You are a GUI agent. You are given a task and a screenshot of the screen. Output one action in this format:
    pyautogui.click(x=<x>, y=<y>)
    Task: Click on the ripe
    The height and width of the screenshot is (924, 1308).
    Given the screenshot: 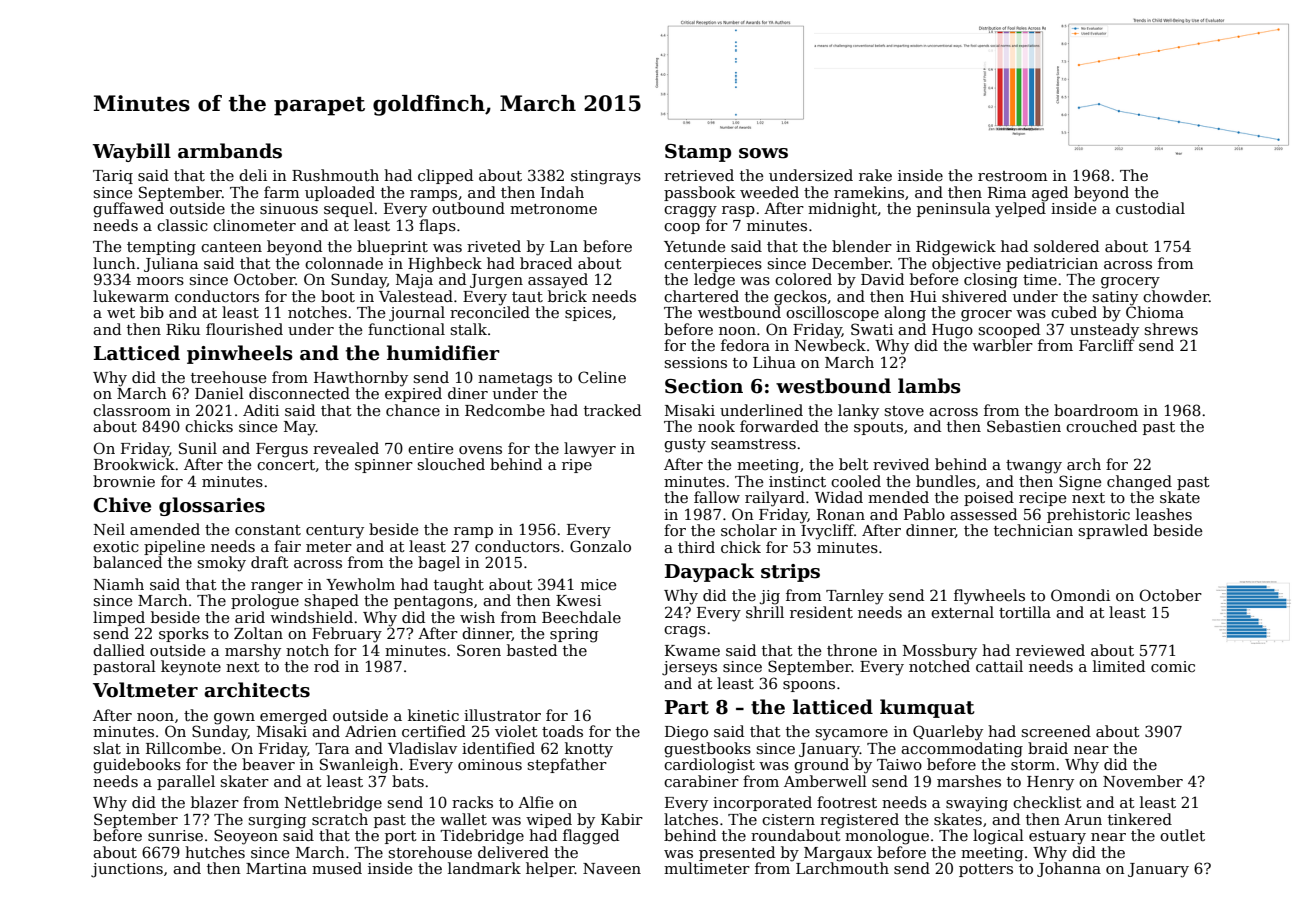 What is the action you would take?
    pyautogui.click(x=577, y=466)
